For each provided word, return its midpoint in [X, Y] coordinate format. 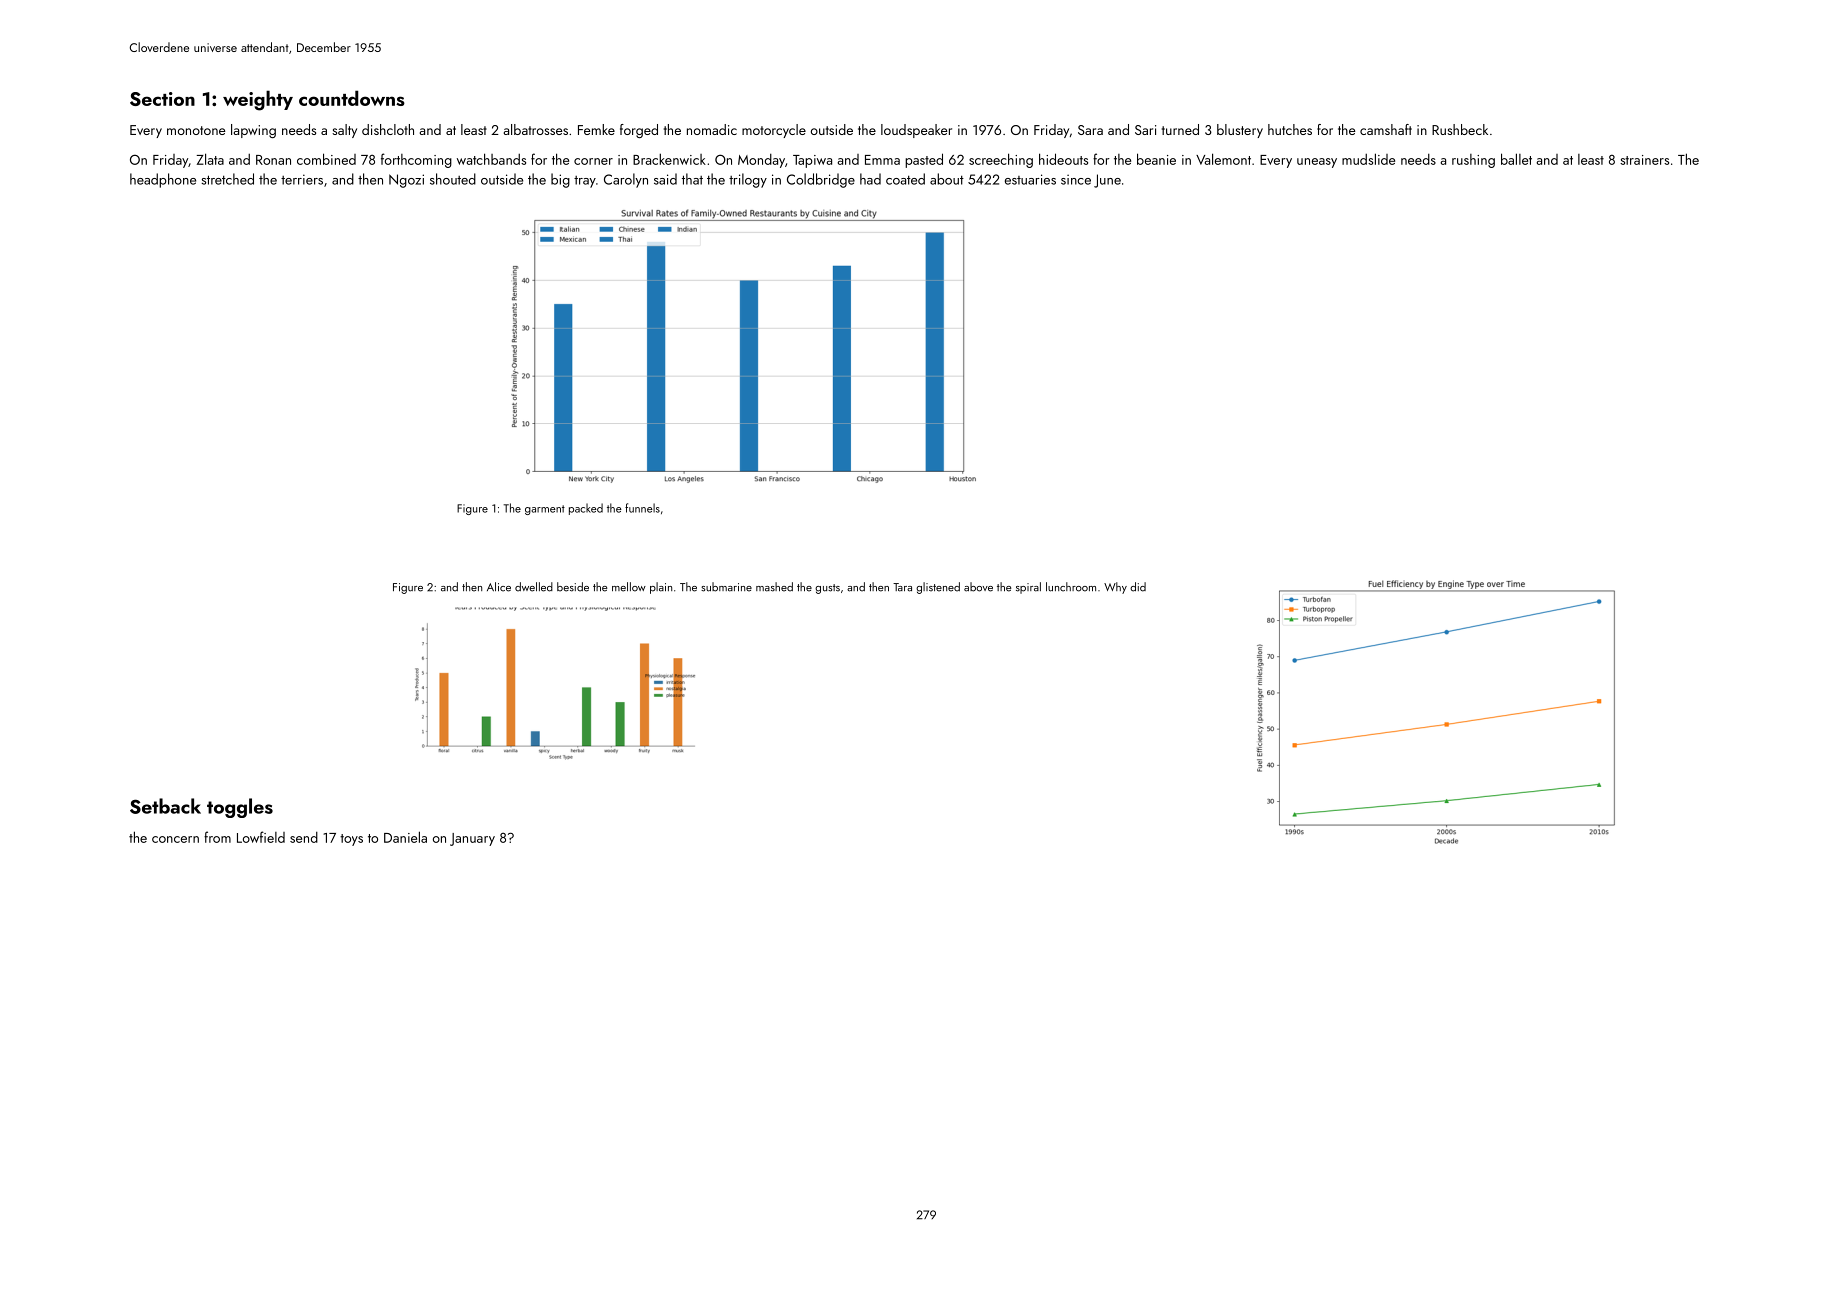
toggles [240, 808]
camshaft [1386, 129]
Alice [499, 587]
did [1138, 587]
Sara [1090, 130]
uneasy [1317, 163]
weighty [258, 100]
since [1076, 179]
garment [545, 510]
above [978, 587]
